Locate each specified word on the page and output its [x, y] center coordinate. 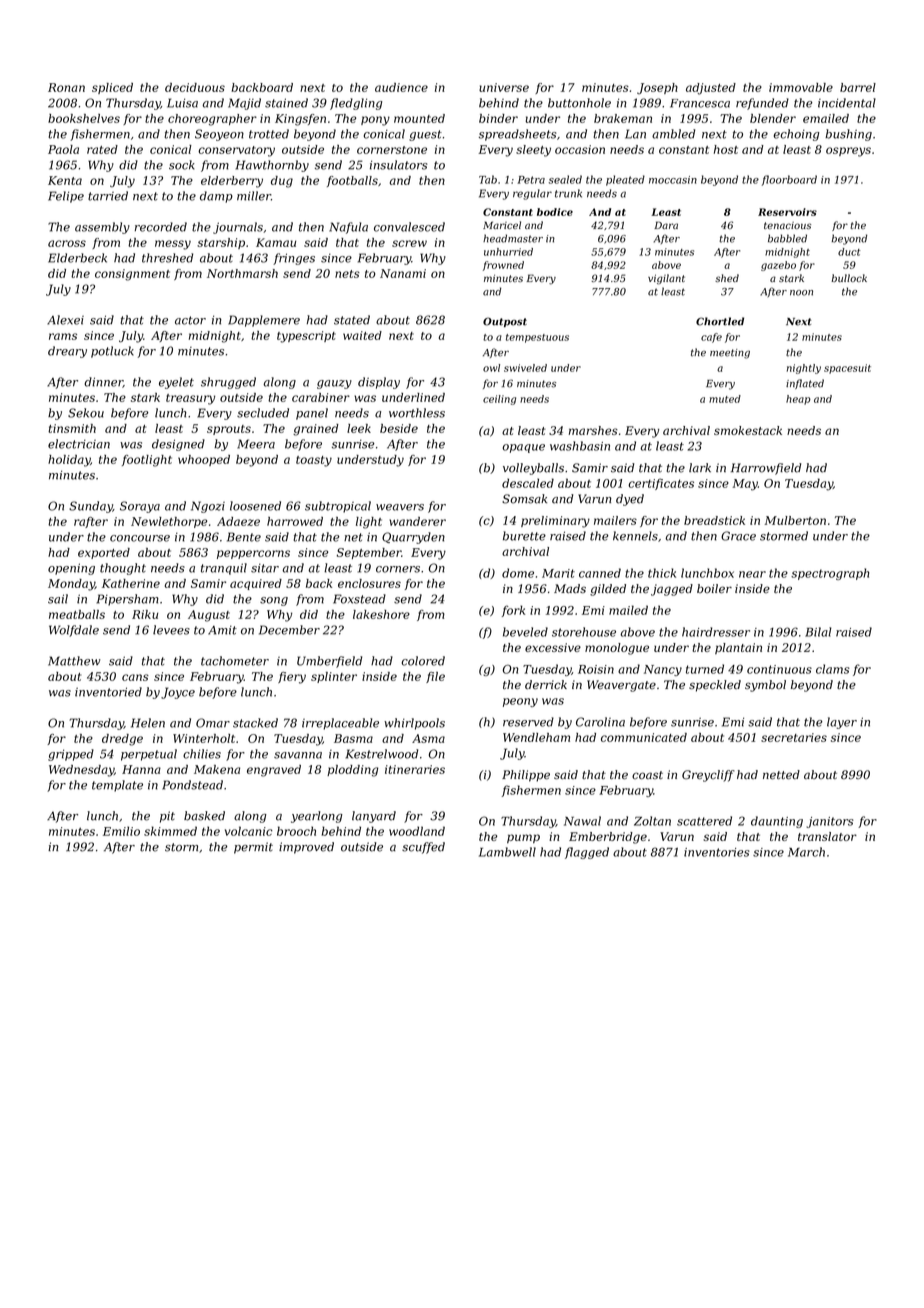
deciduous [195, 87]
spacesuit [847, 369]
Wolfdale [74, 631]
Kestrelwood [381, 754]
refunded [762, 104]
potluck [112, 352]
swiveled [525, 368]
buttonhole [579, 103]
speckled [715, 686]
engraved [274, 771]
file [435, 677]
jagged [672, 590]
